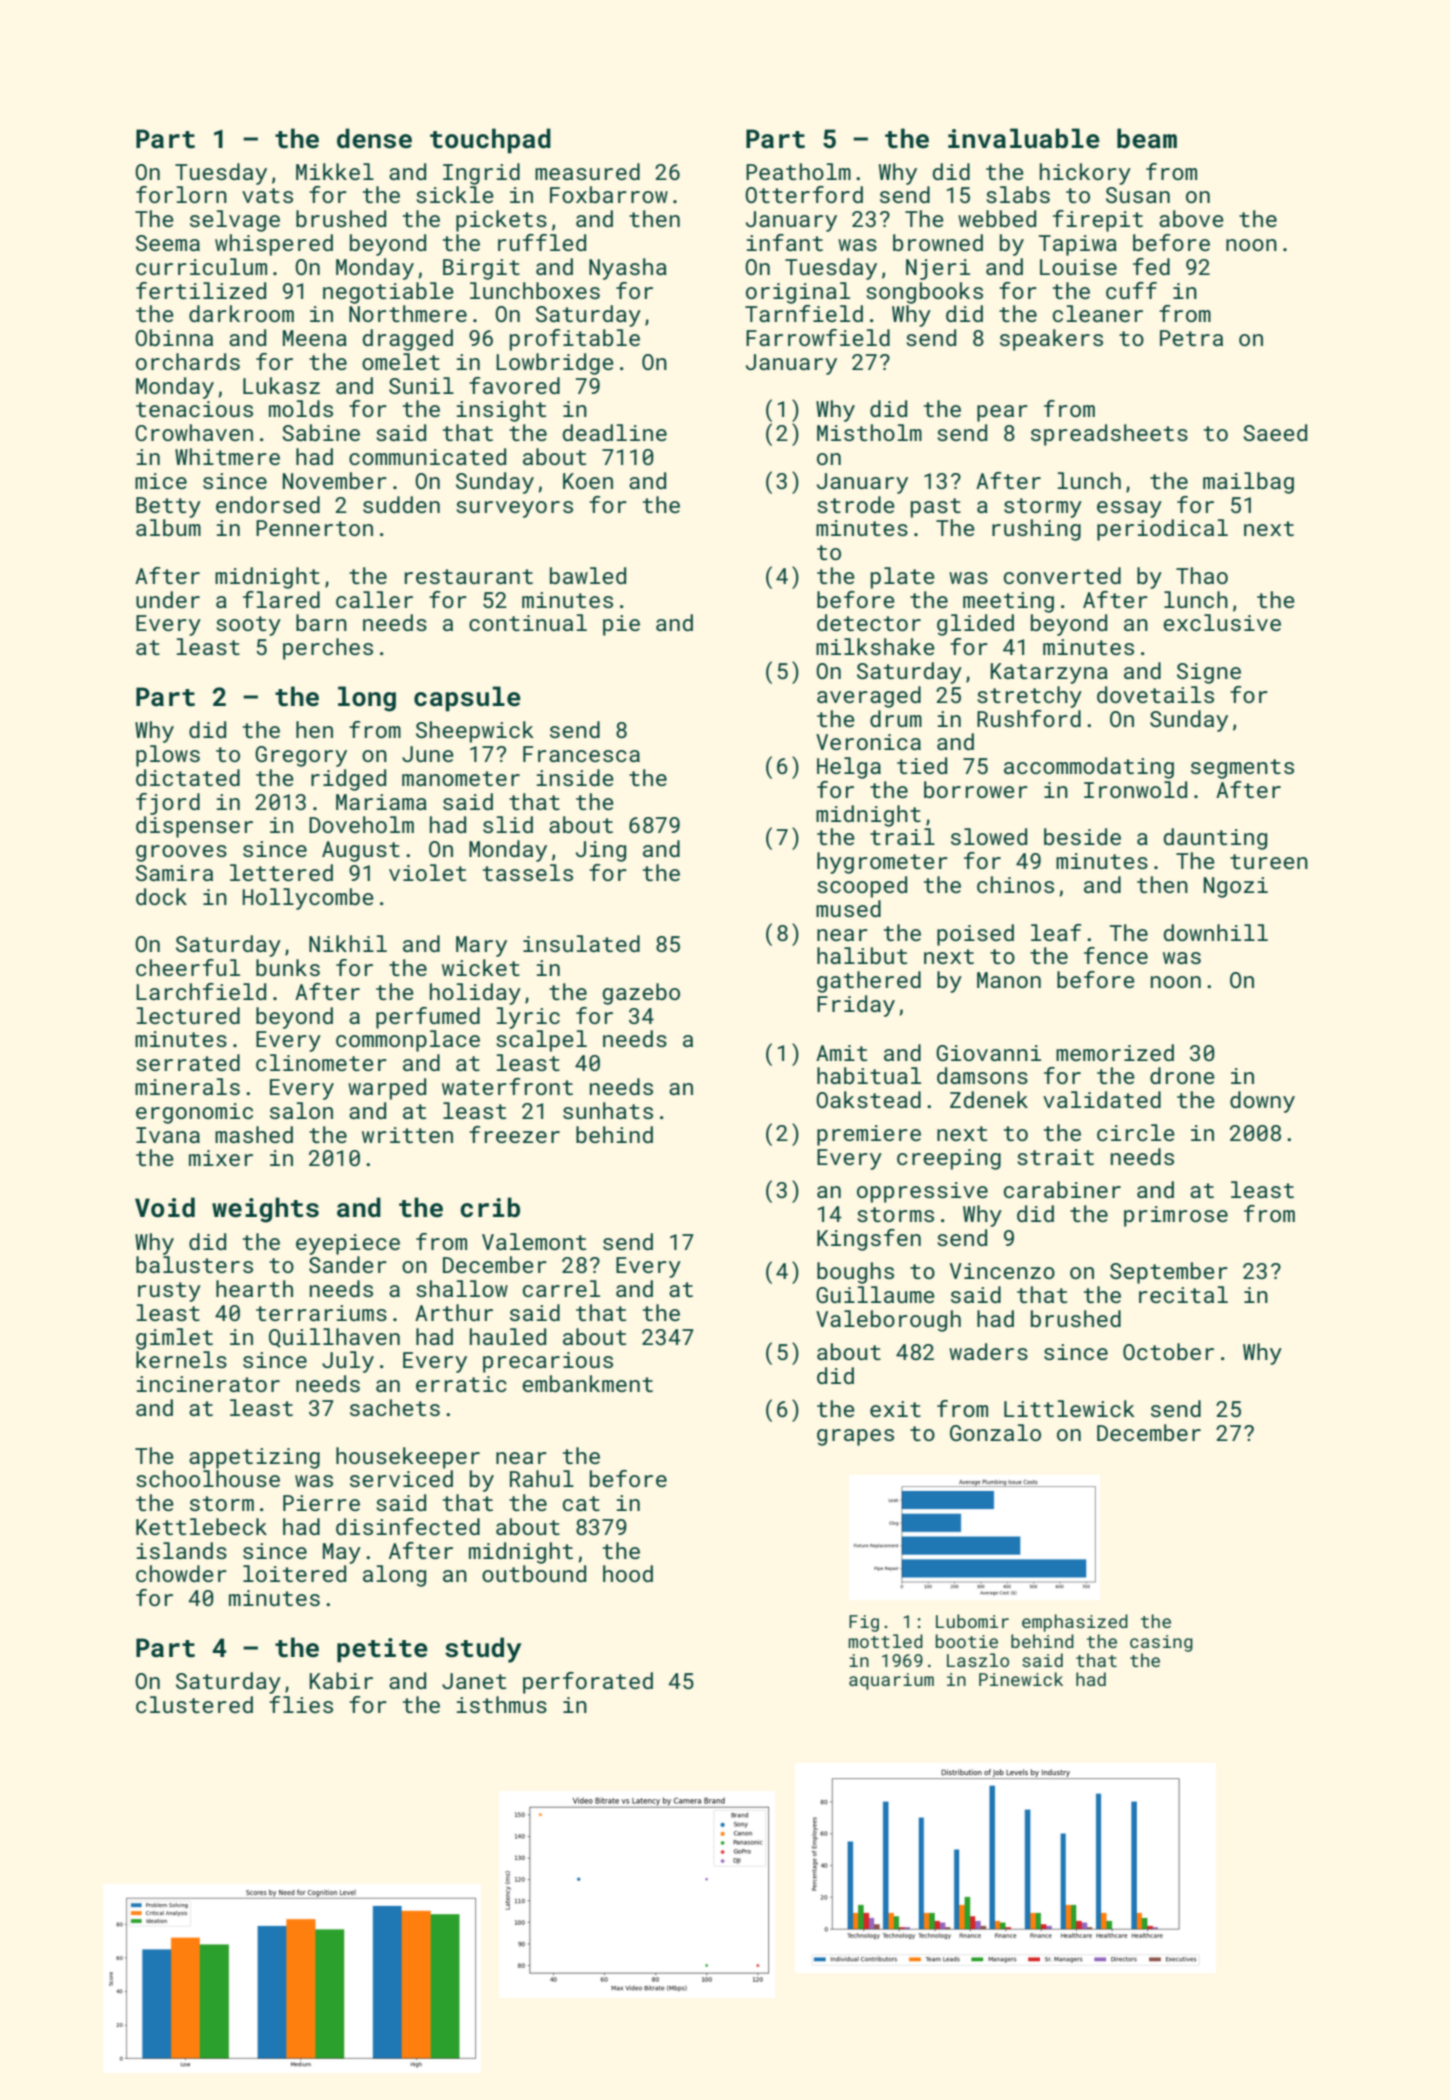 This page has width=1450, height=2100. Describe the element at coordinates (467, 699) in the page. I see `capsule` at that location.
